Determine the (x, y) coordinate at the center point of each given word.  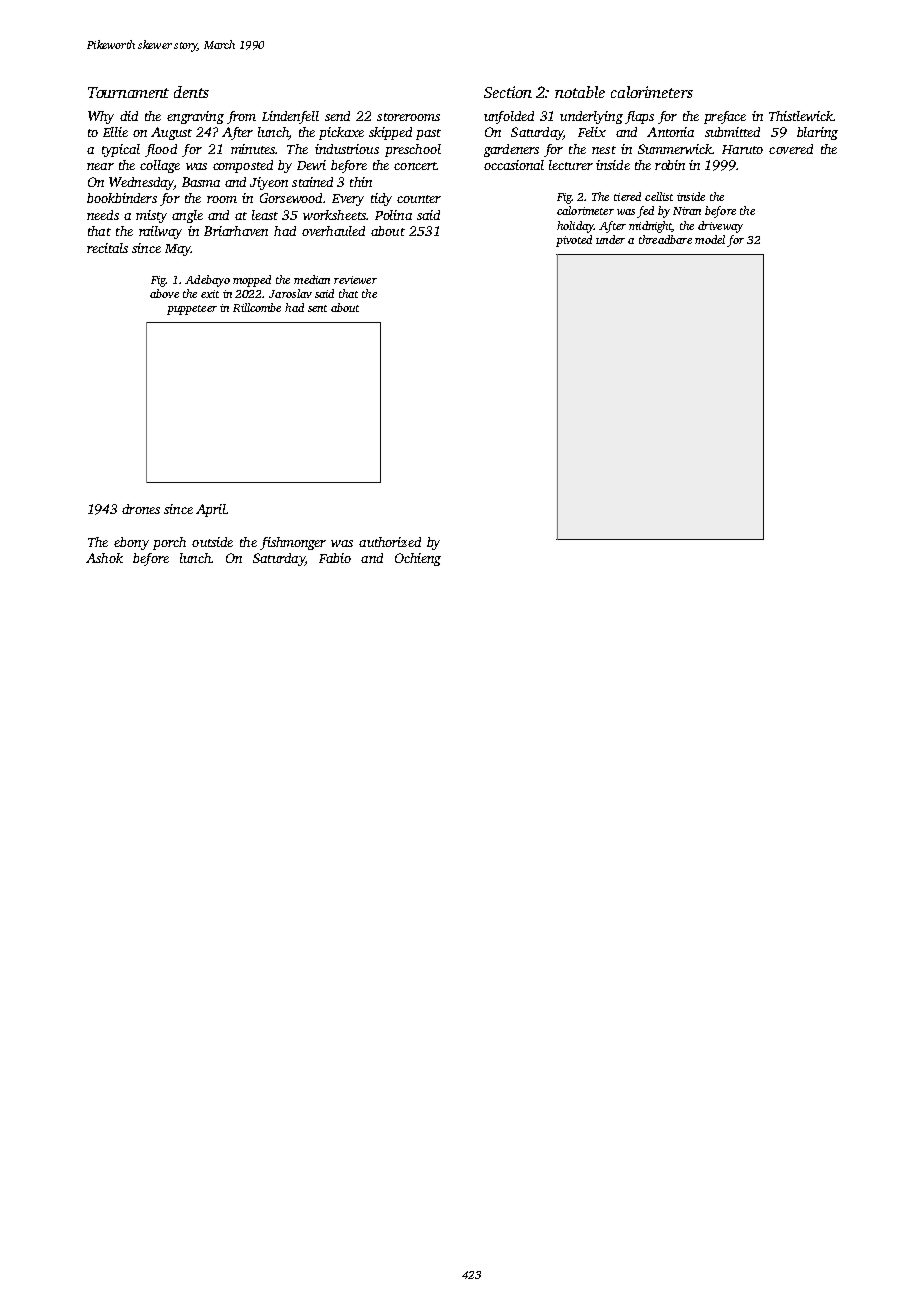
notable (580, 92)
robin (670, 165)
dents (191, 92)
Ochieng (418, 559)
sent (317, 308)
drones (141, 509)
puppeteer (192, 310)
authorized (390, 542)
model (710, 239)
